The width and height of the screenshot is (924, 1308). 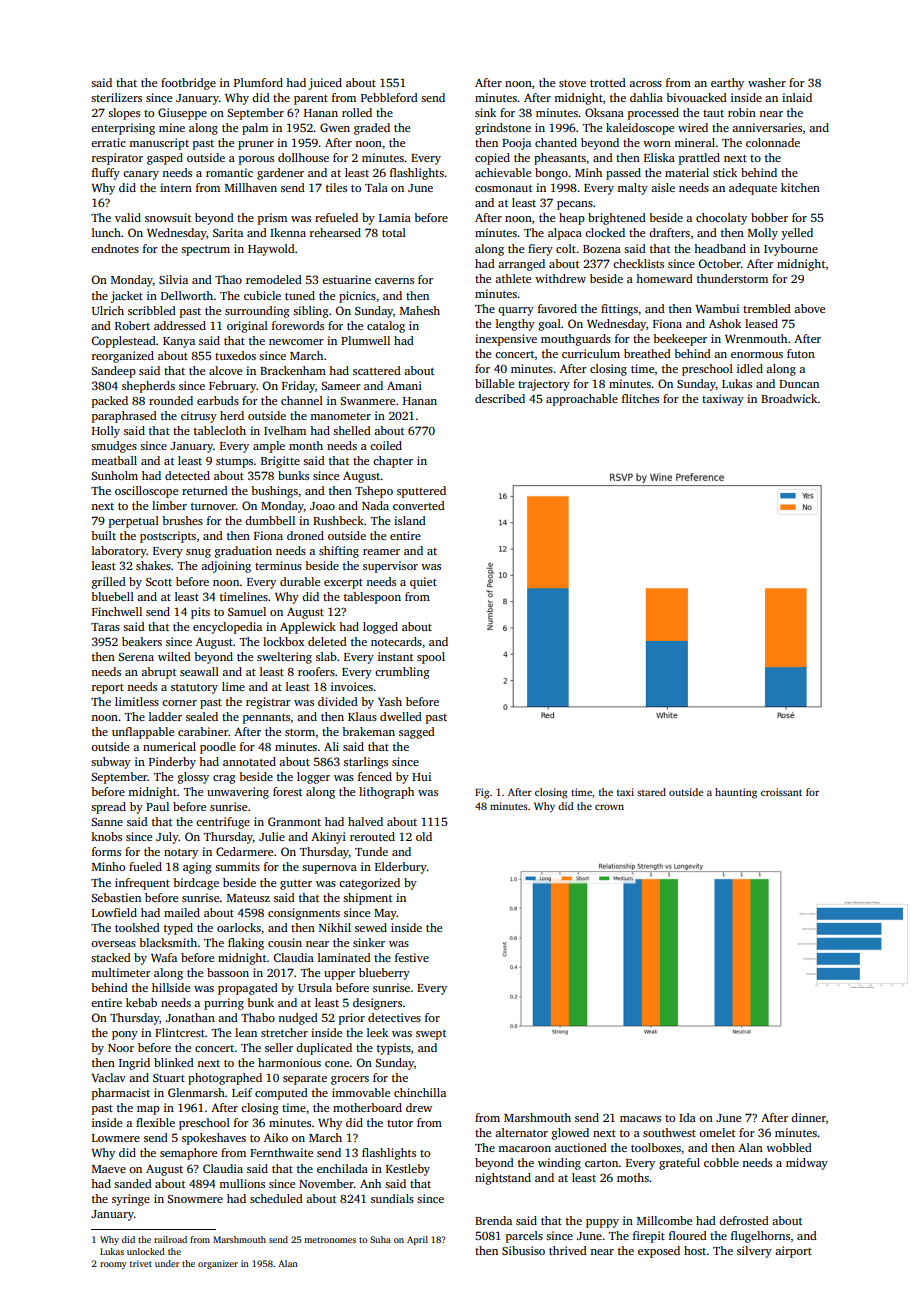 I want to click on sagged, so click(x=417, y=733).
